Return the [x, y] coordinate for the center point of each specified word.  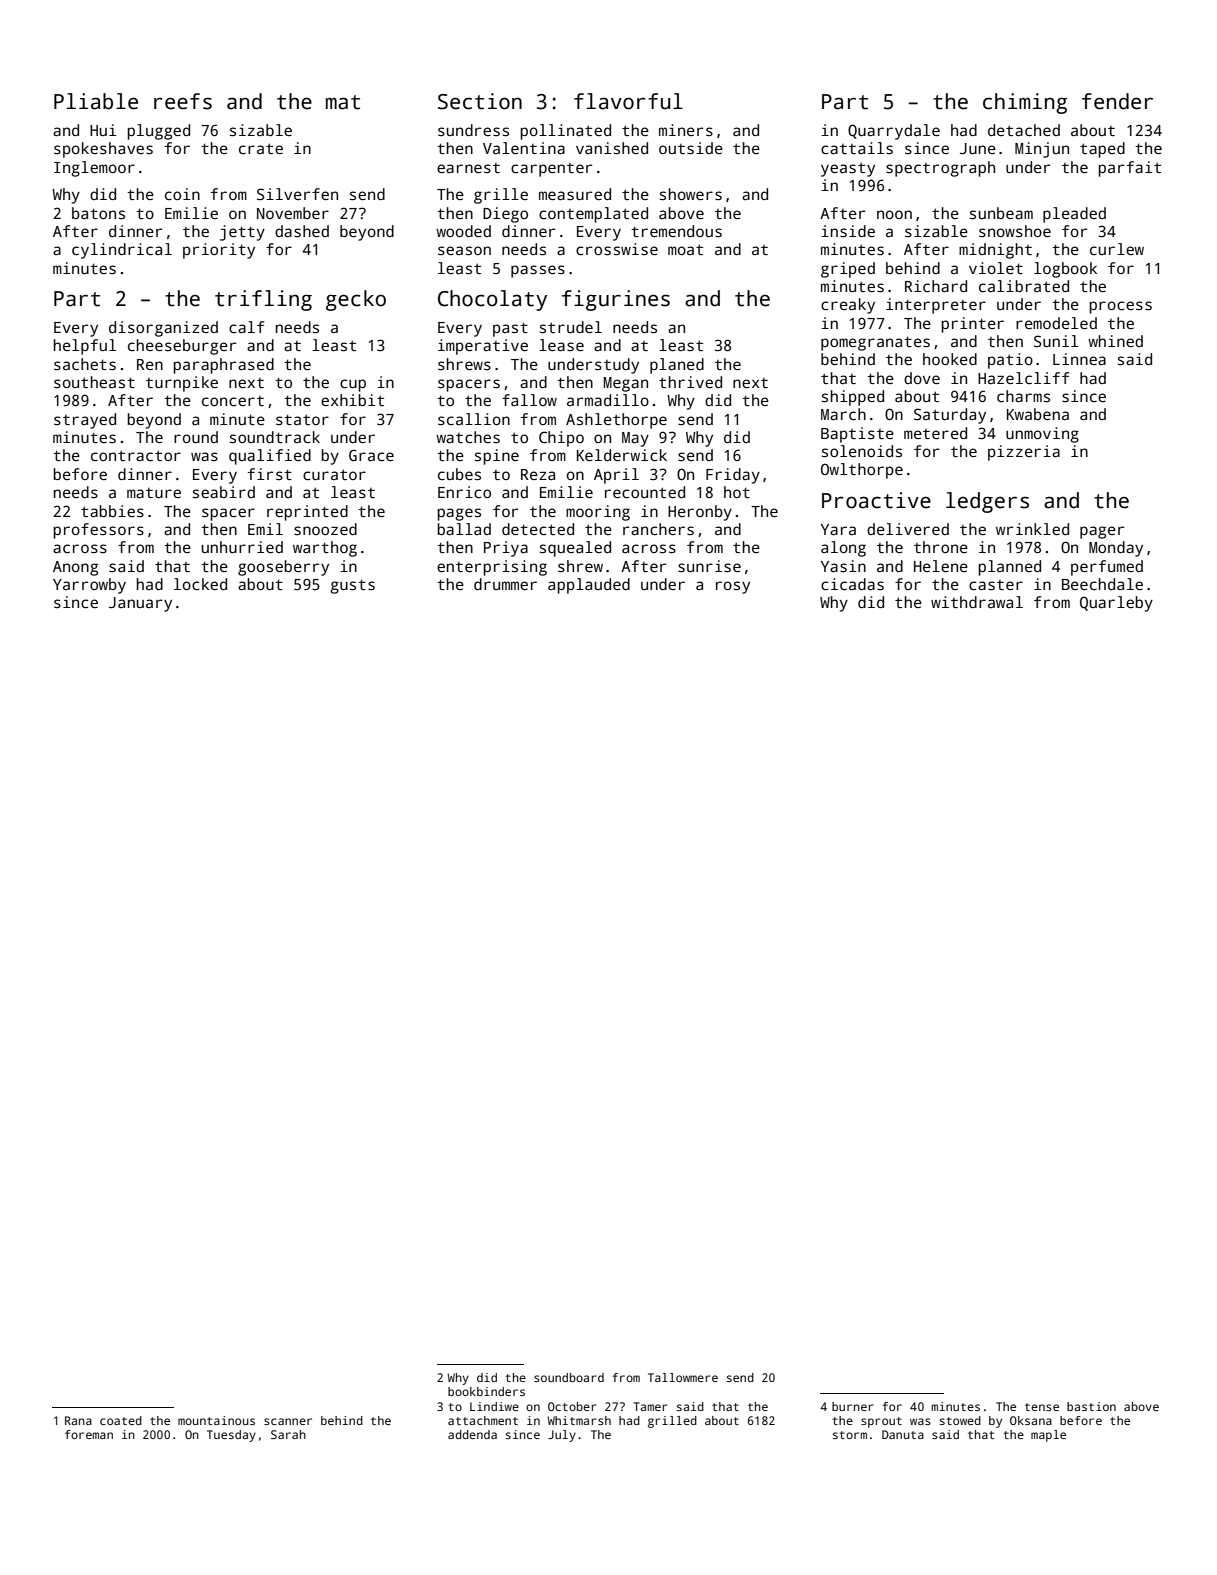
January [140, 604]
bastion [1091, 1406]
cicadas [852, 584]
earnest [468, 168]
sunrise [709, 566]
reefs [183, 101]
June [978, 148]
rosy [733, 587]
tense [1042, 1407]
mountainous [216, 1420]
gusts [352, 586]
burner [852, 1406]
